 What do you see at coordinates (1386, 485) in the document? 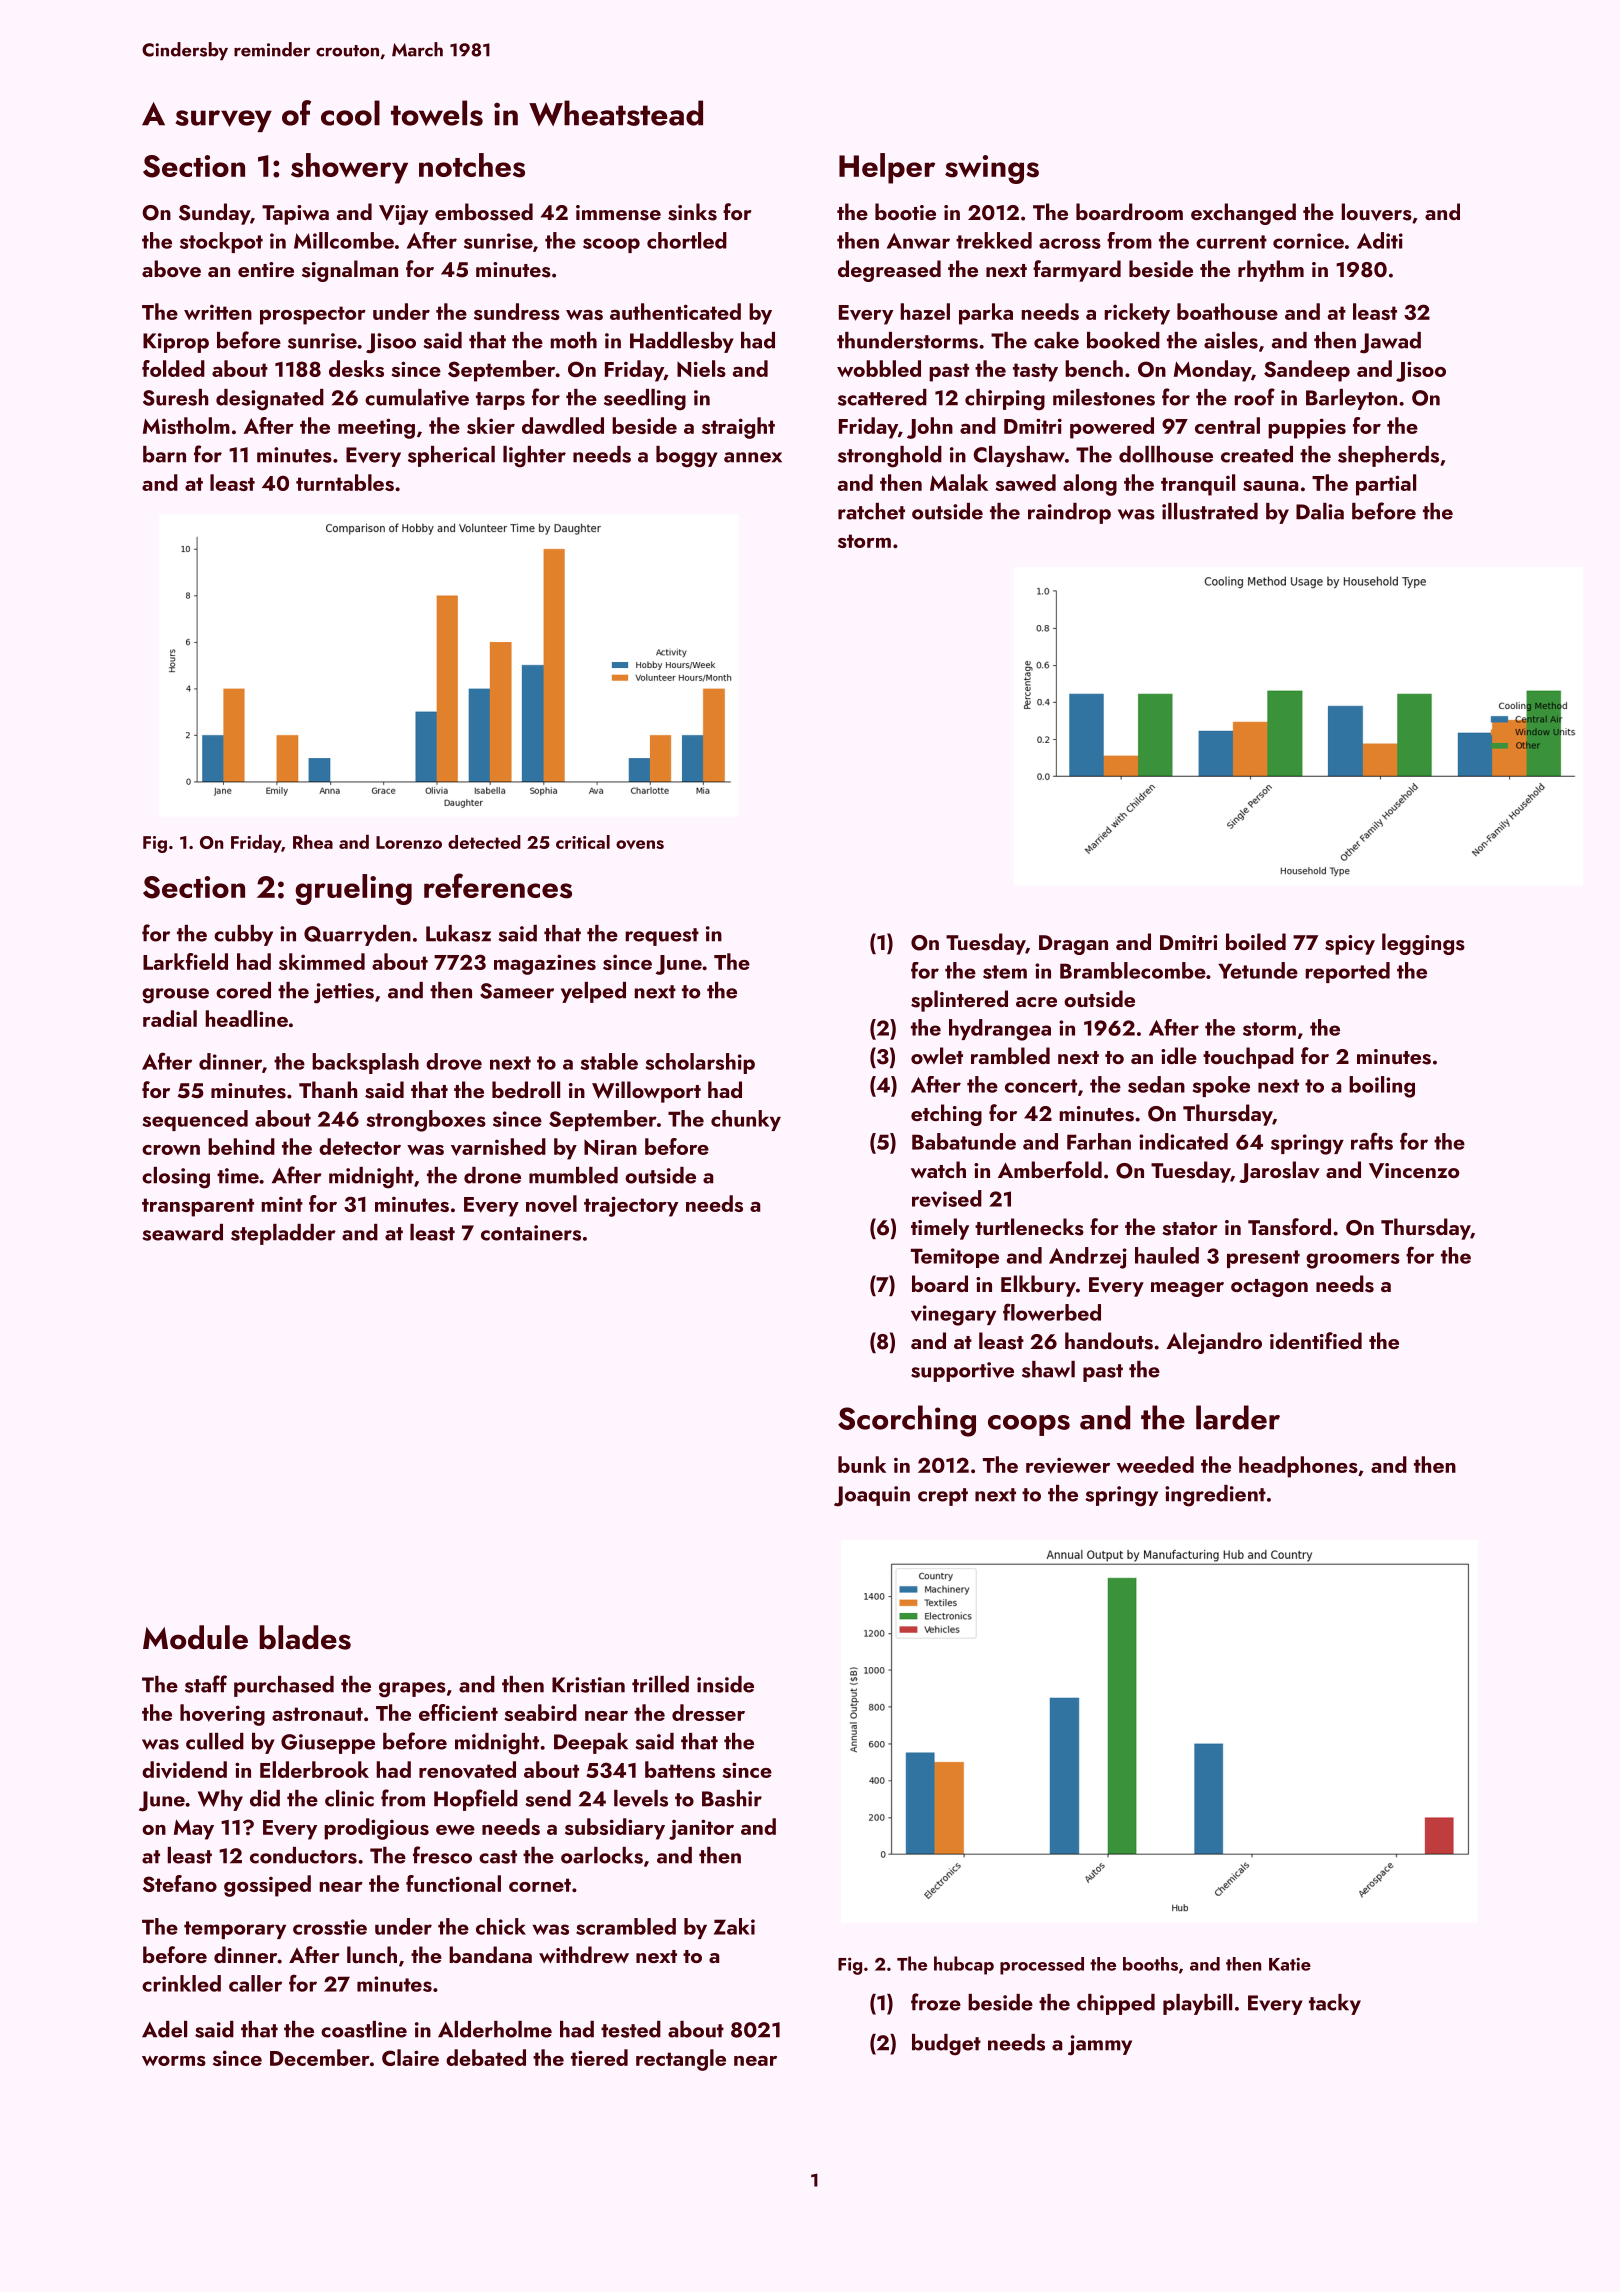
I see `partial` at bounding box center [1386, 485].
